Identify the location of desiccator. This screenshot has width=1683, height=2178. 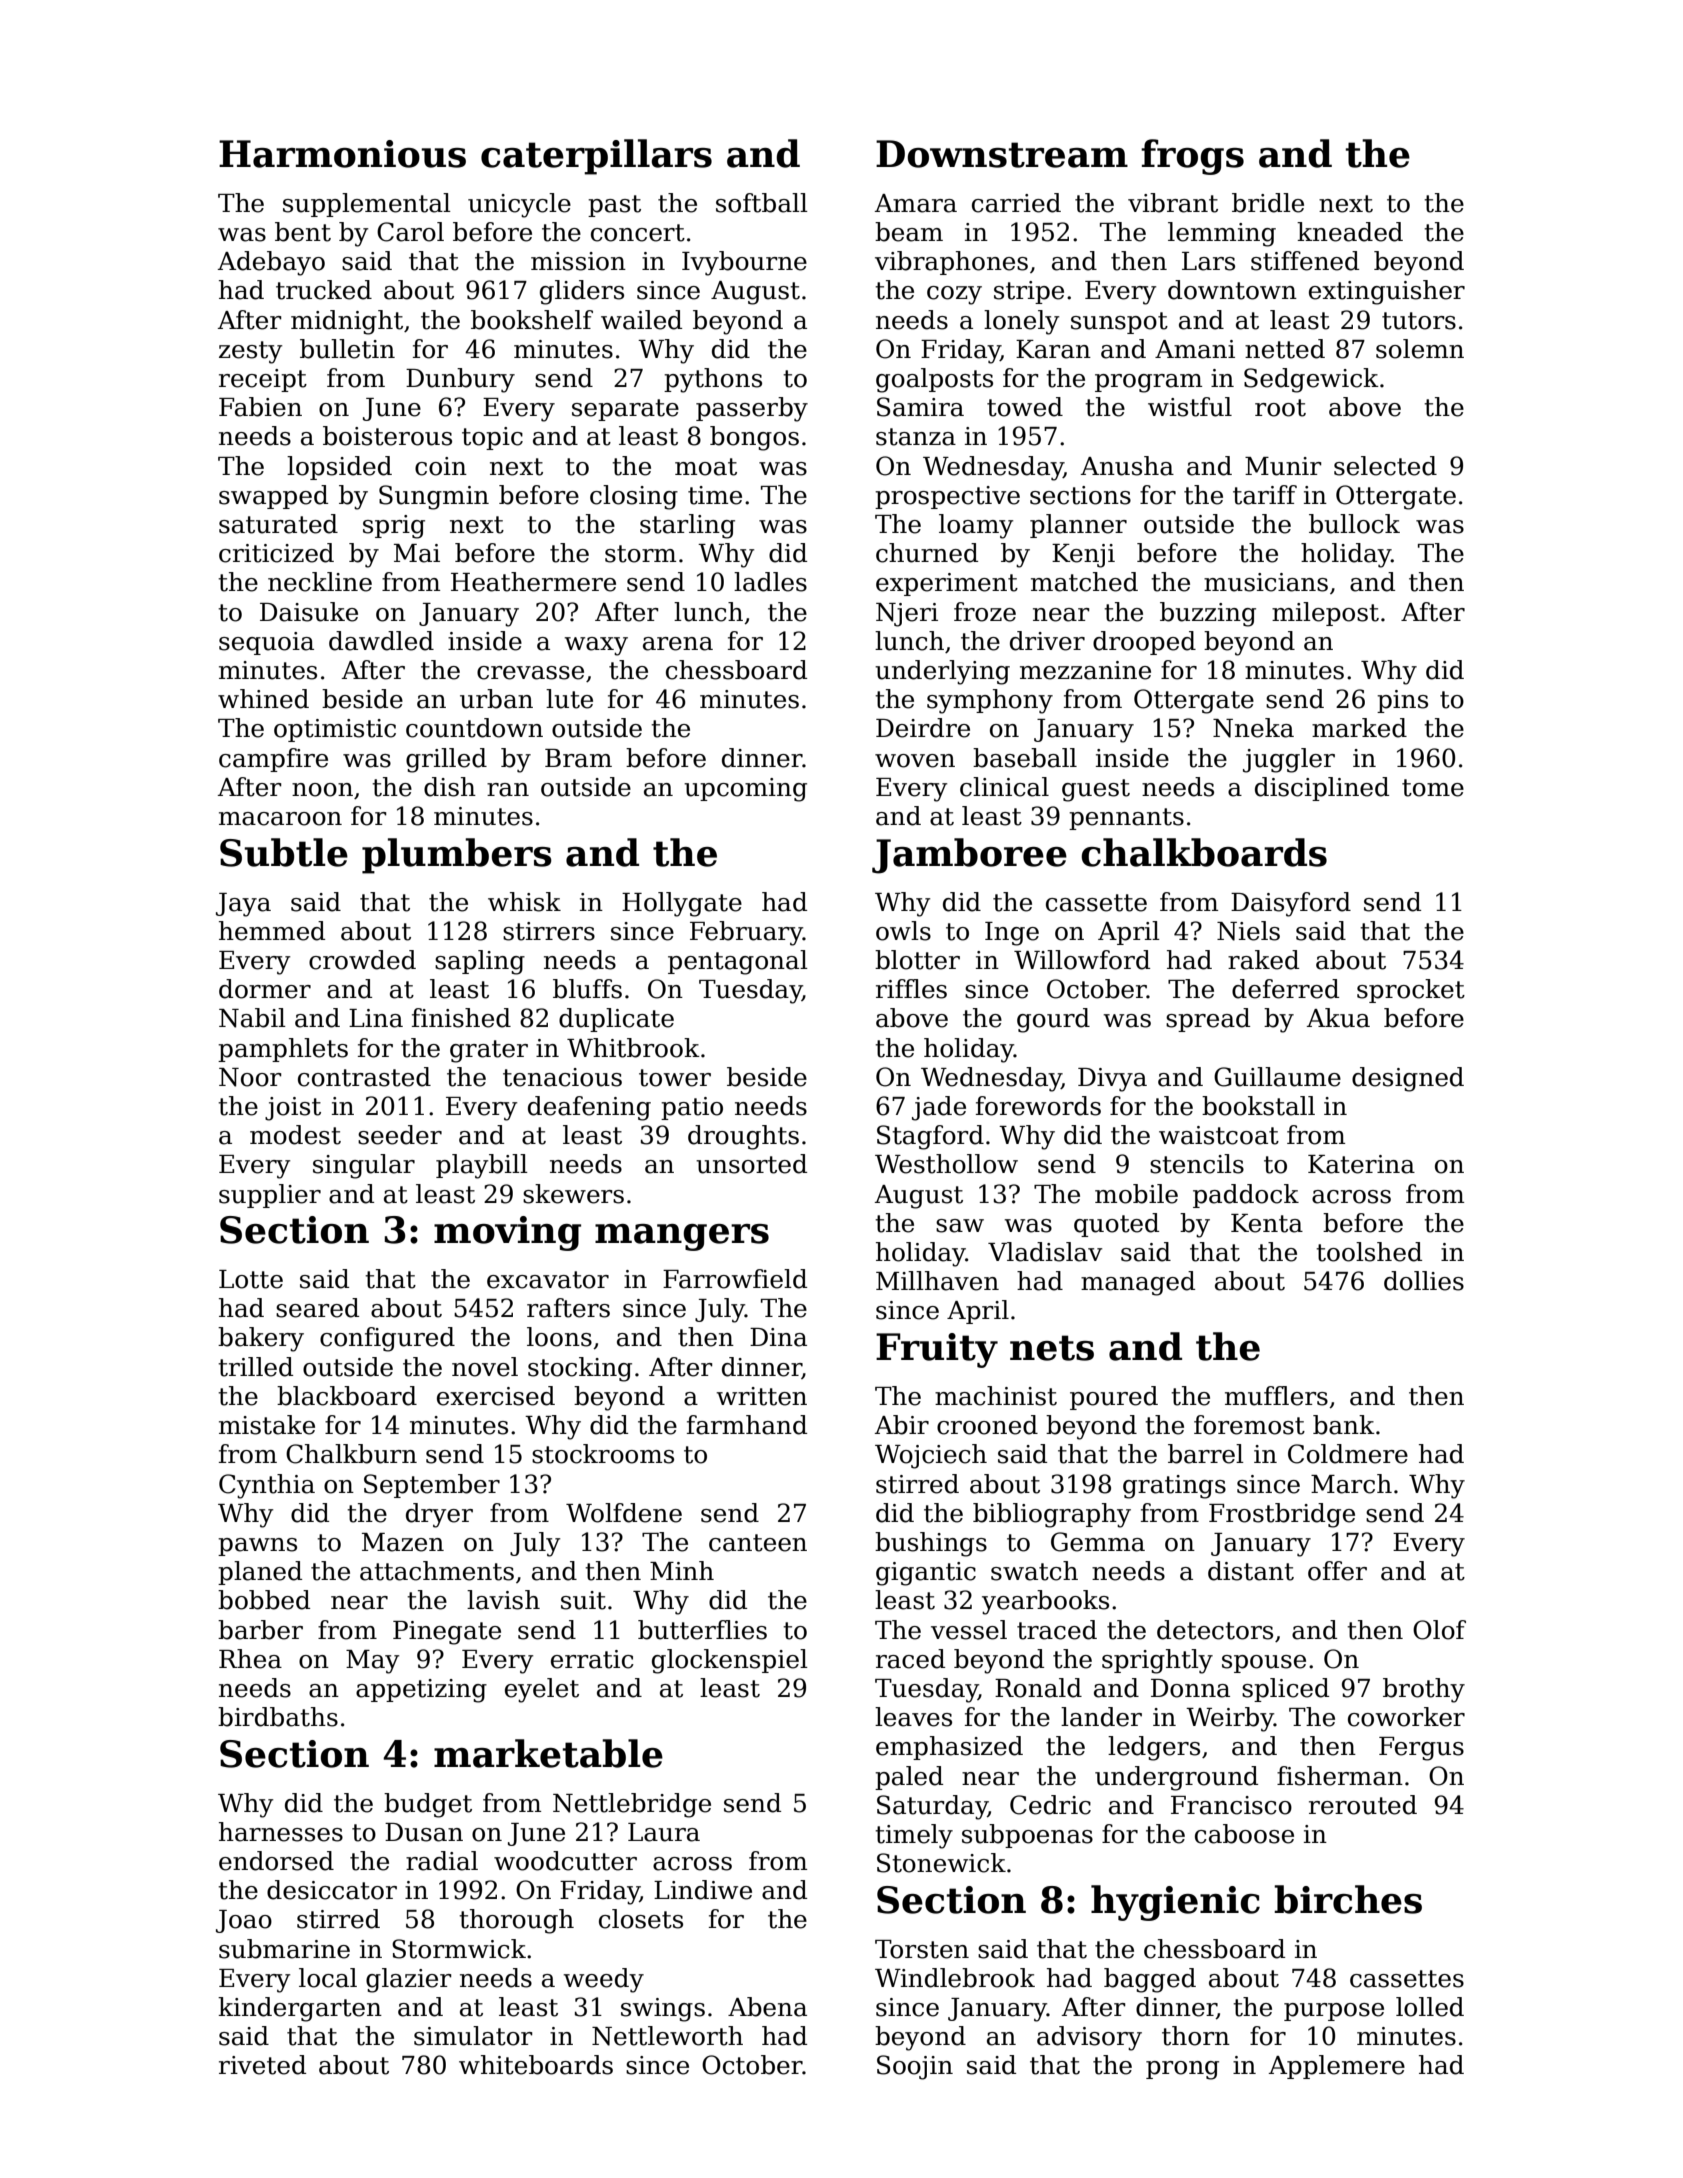
(332, 1890).
